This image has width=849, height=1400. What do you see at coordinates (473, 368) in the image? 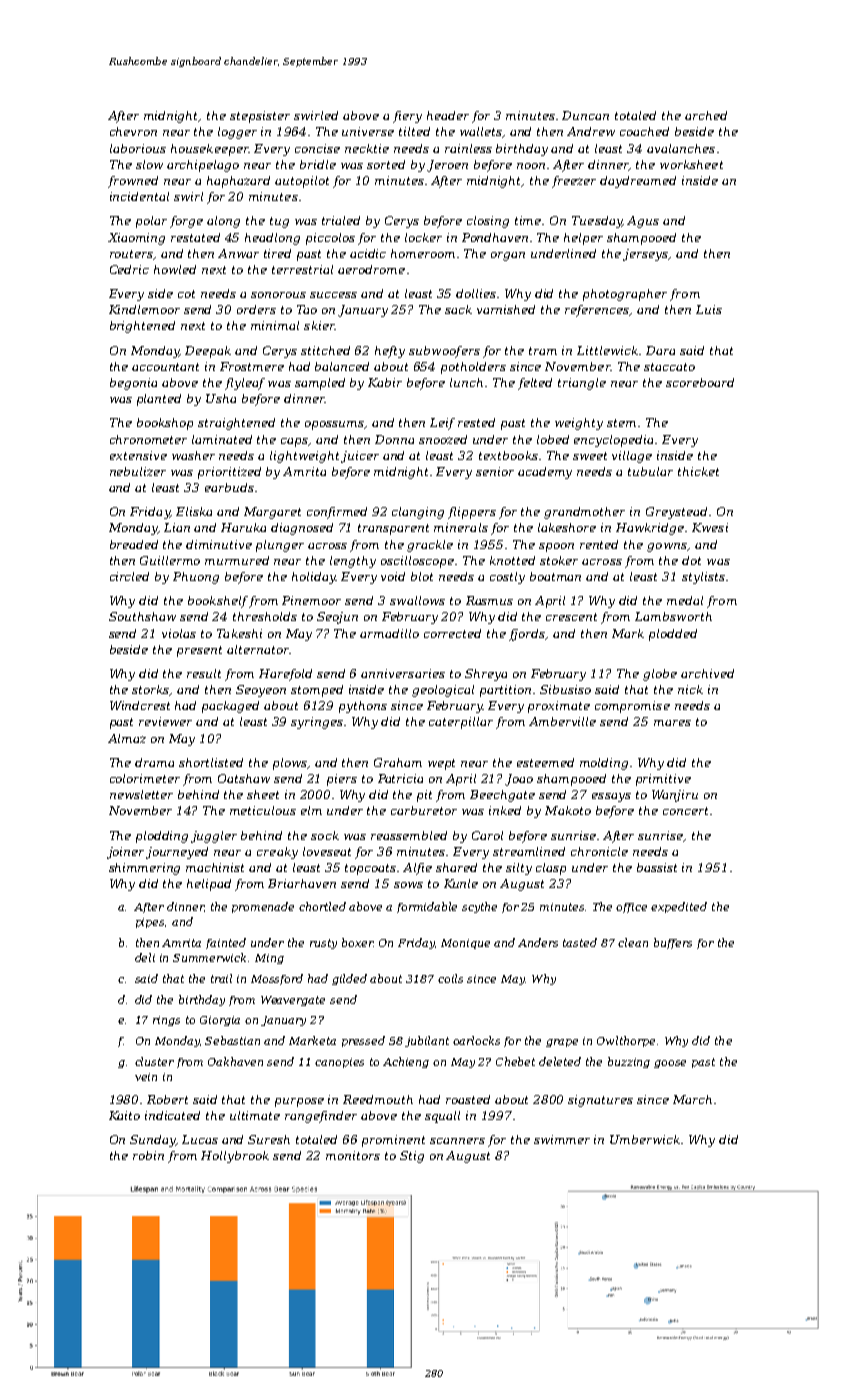
I see `potholders` at bounding box center [473, 368].
